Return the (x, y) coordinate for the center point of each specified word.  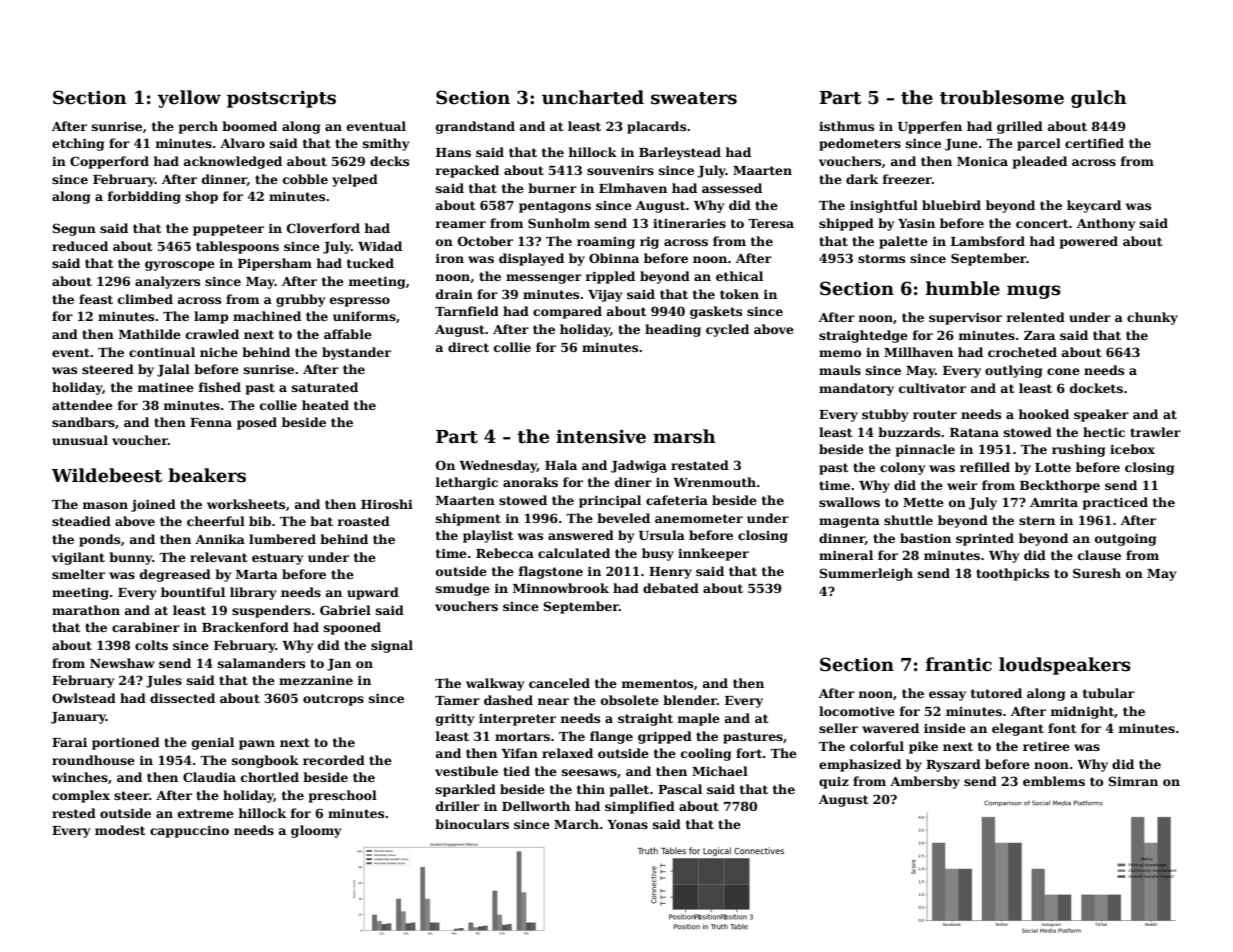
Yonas (627, 824)
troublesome (1002, 97)
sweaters (694, 98)
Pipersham (275, 264)
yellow (189, 99)
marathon (86, 610)
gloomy (316, 831)
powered (1089, 242)
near (553, 701)
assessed (732, 188)
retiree (1046, 746)
